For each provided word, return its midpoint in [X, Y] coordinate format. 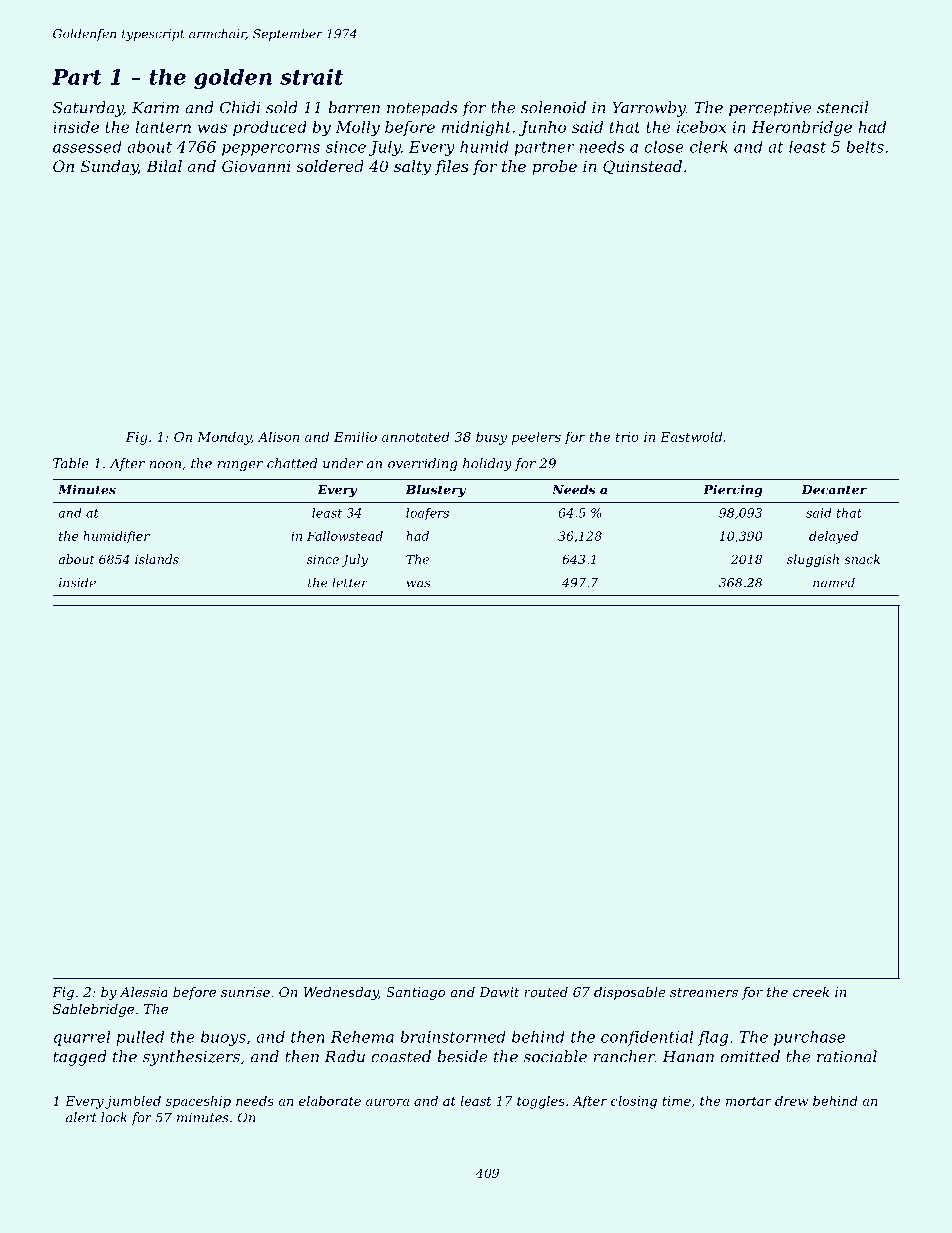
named [834, 582]
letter [350, 582]
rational [847, 1056]
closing [634, 1102]
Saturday [88, 109]
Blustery [436, 490]
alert [81, 1117]
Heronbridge [801, 128]
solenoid [553, 107]
